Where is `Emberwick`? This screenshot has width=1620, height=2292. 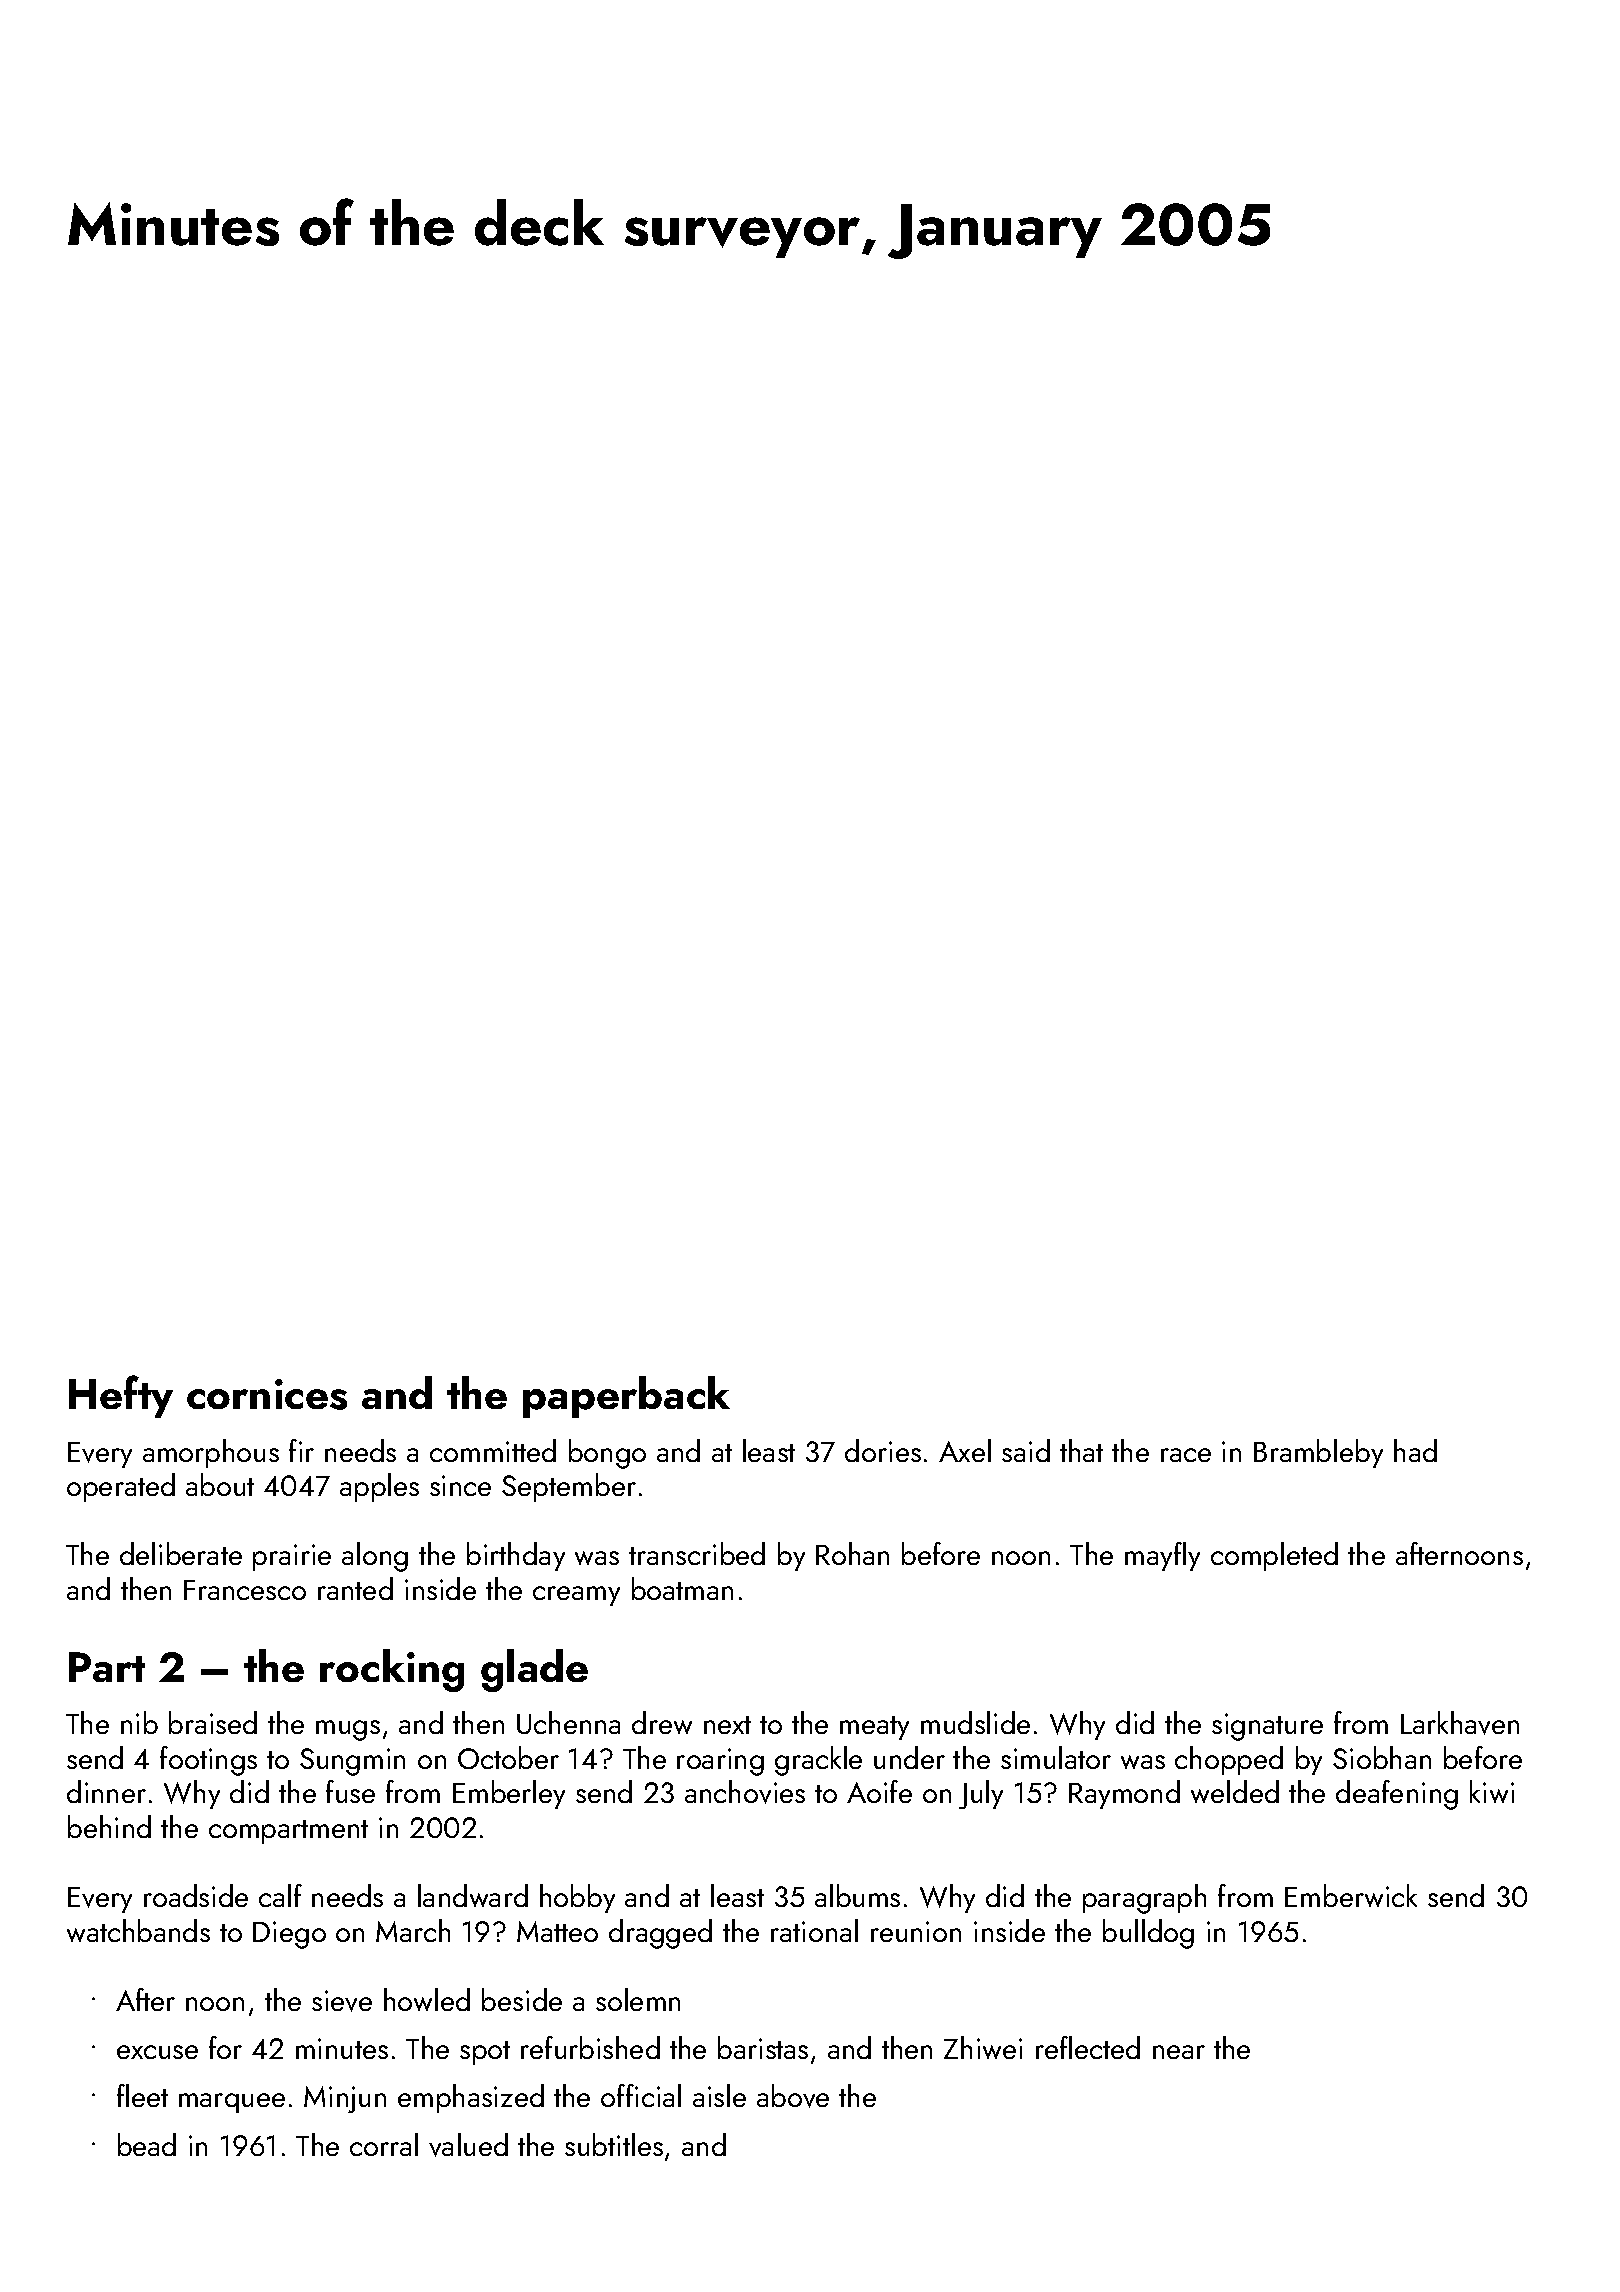
Emberwick is located at coordinates (1351, 1895).
